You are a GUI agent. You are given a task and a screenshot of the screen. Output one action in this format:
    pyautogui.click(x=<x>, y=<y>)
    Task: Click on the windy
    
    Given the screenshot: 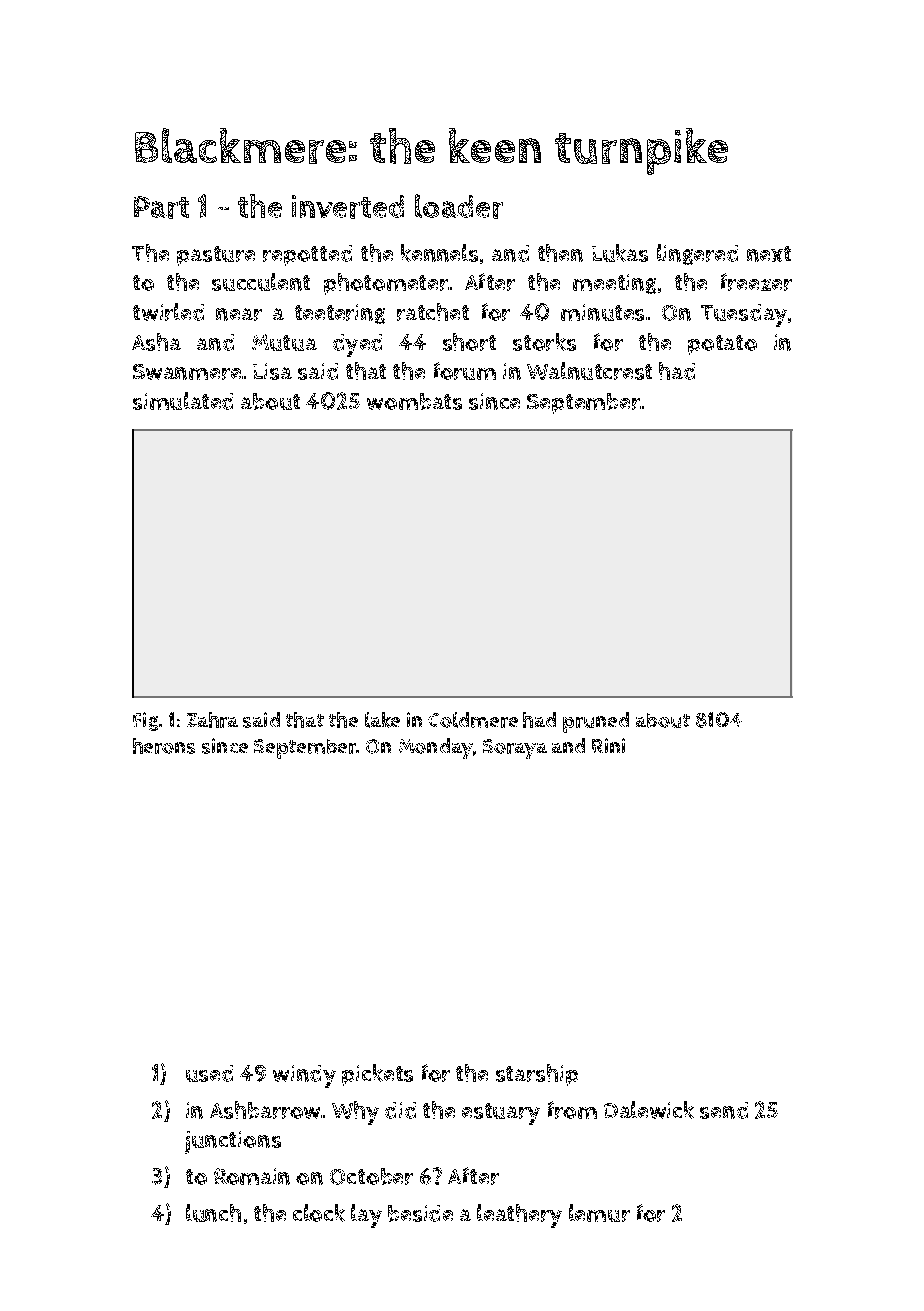 What is the action you would take?
    pyautogui.click(x=304, y=1076)
